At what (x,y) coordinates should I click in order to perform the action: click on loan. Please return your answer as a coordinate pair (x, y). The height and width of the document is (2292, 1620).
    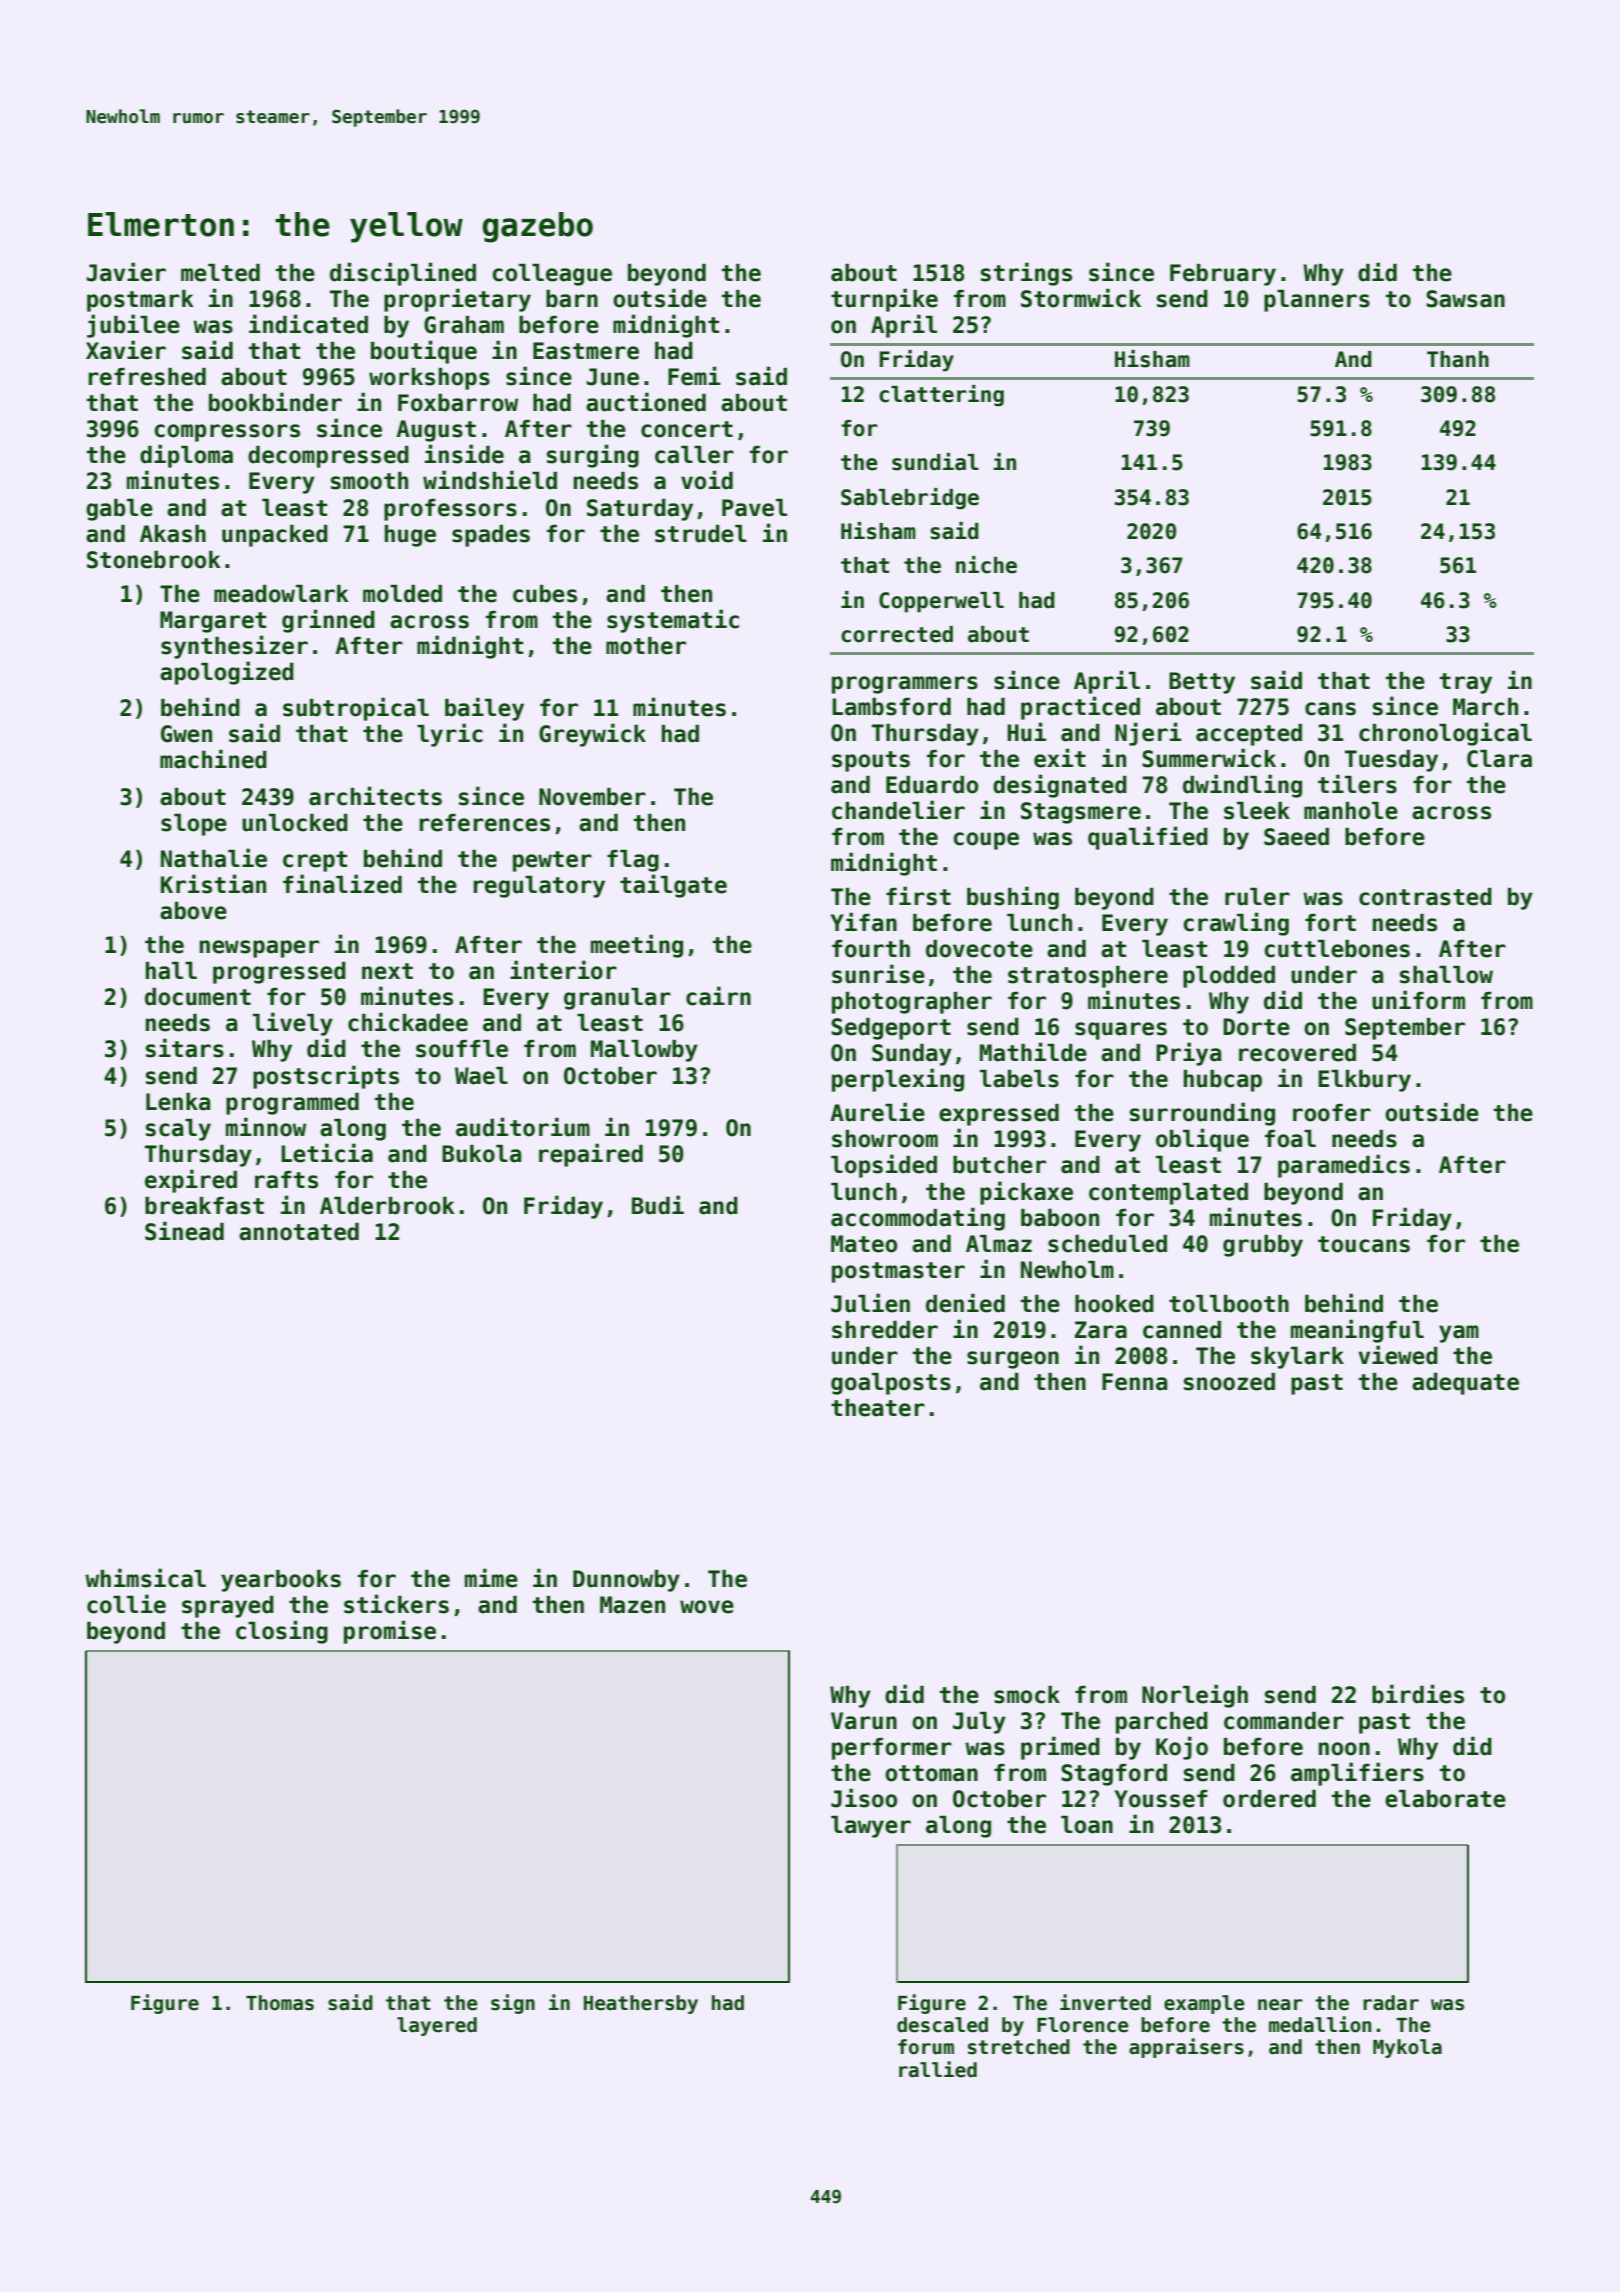
    Looking at the image, I should click on (1087, 1825).
